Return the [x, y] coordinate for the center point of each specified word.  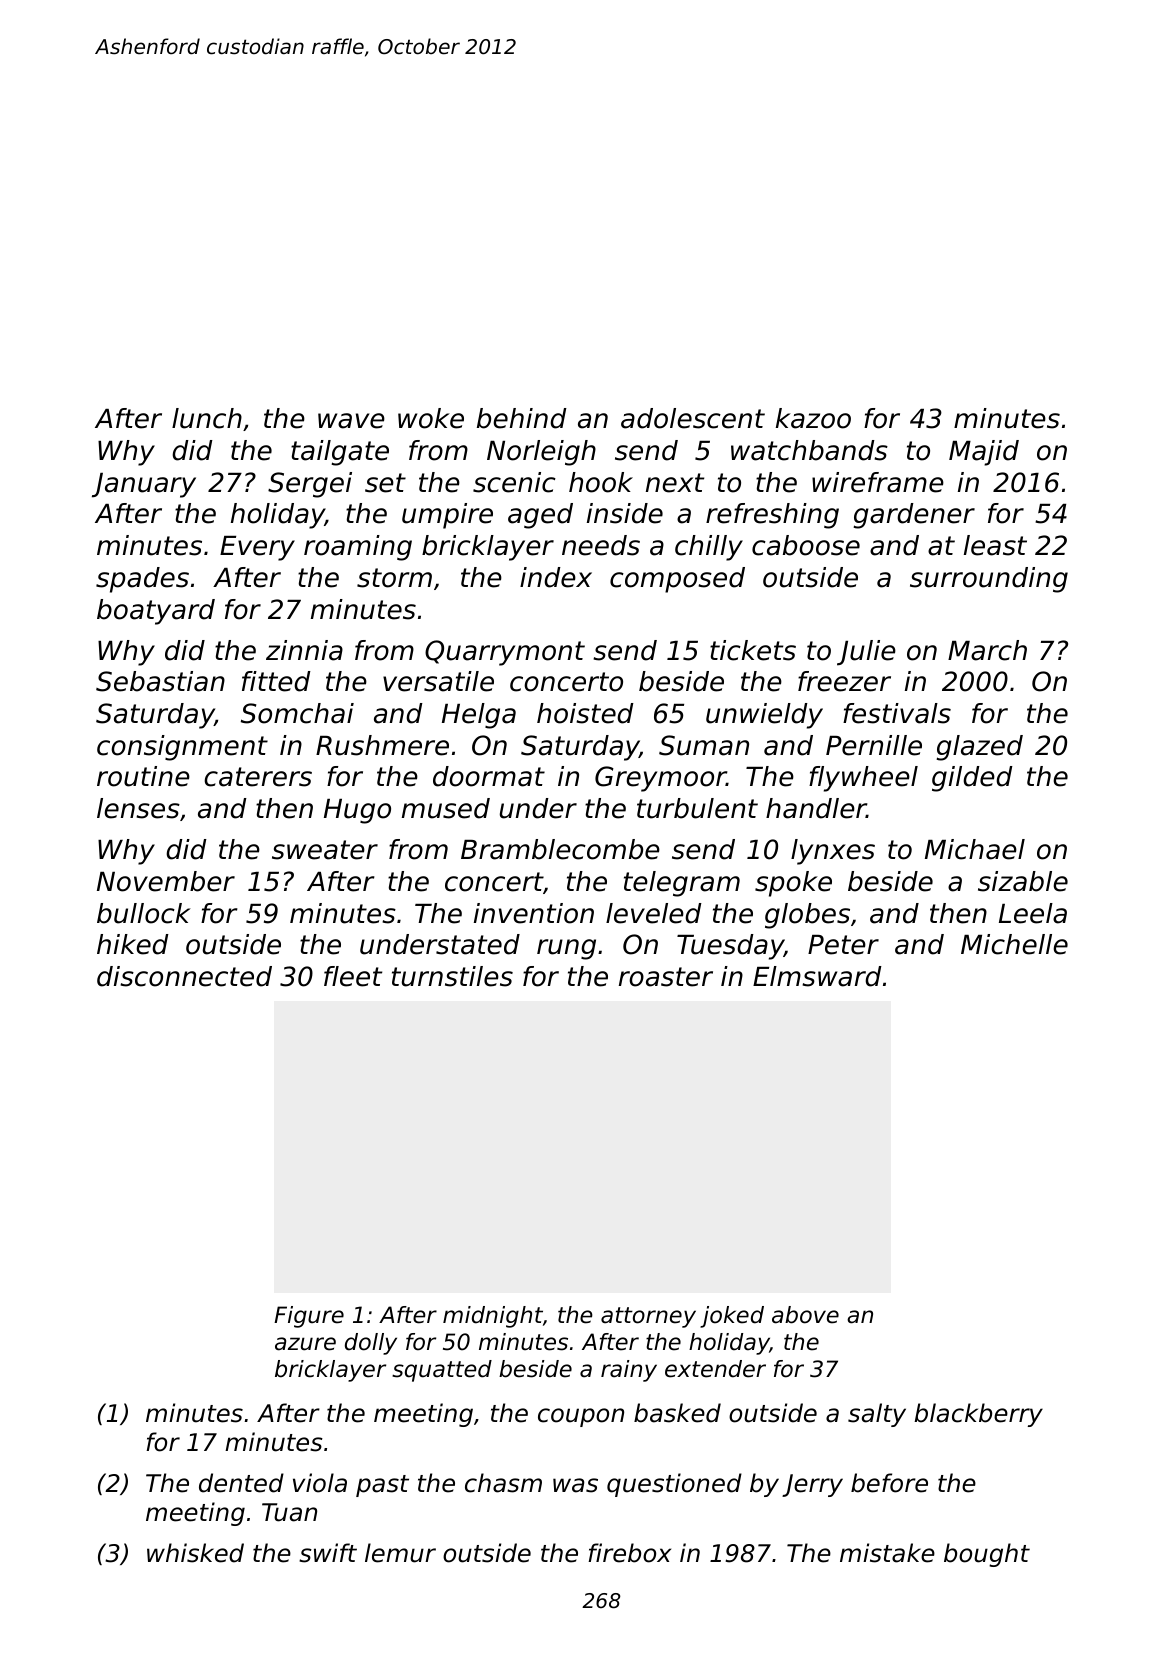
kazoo [813, 418]
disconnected [184, 976]
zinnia [304, 650]
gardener [914, 516]
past [382, 1486]
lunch [207, 418]
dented [241, 1483]
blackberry [978, 1415]
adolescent [693, 418]
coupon [581, 1417]
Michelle [1014, 944]
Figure [309, 1317]
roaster [666, 977]
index [556, 577]
